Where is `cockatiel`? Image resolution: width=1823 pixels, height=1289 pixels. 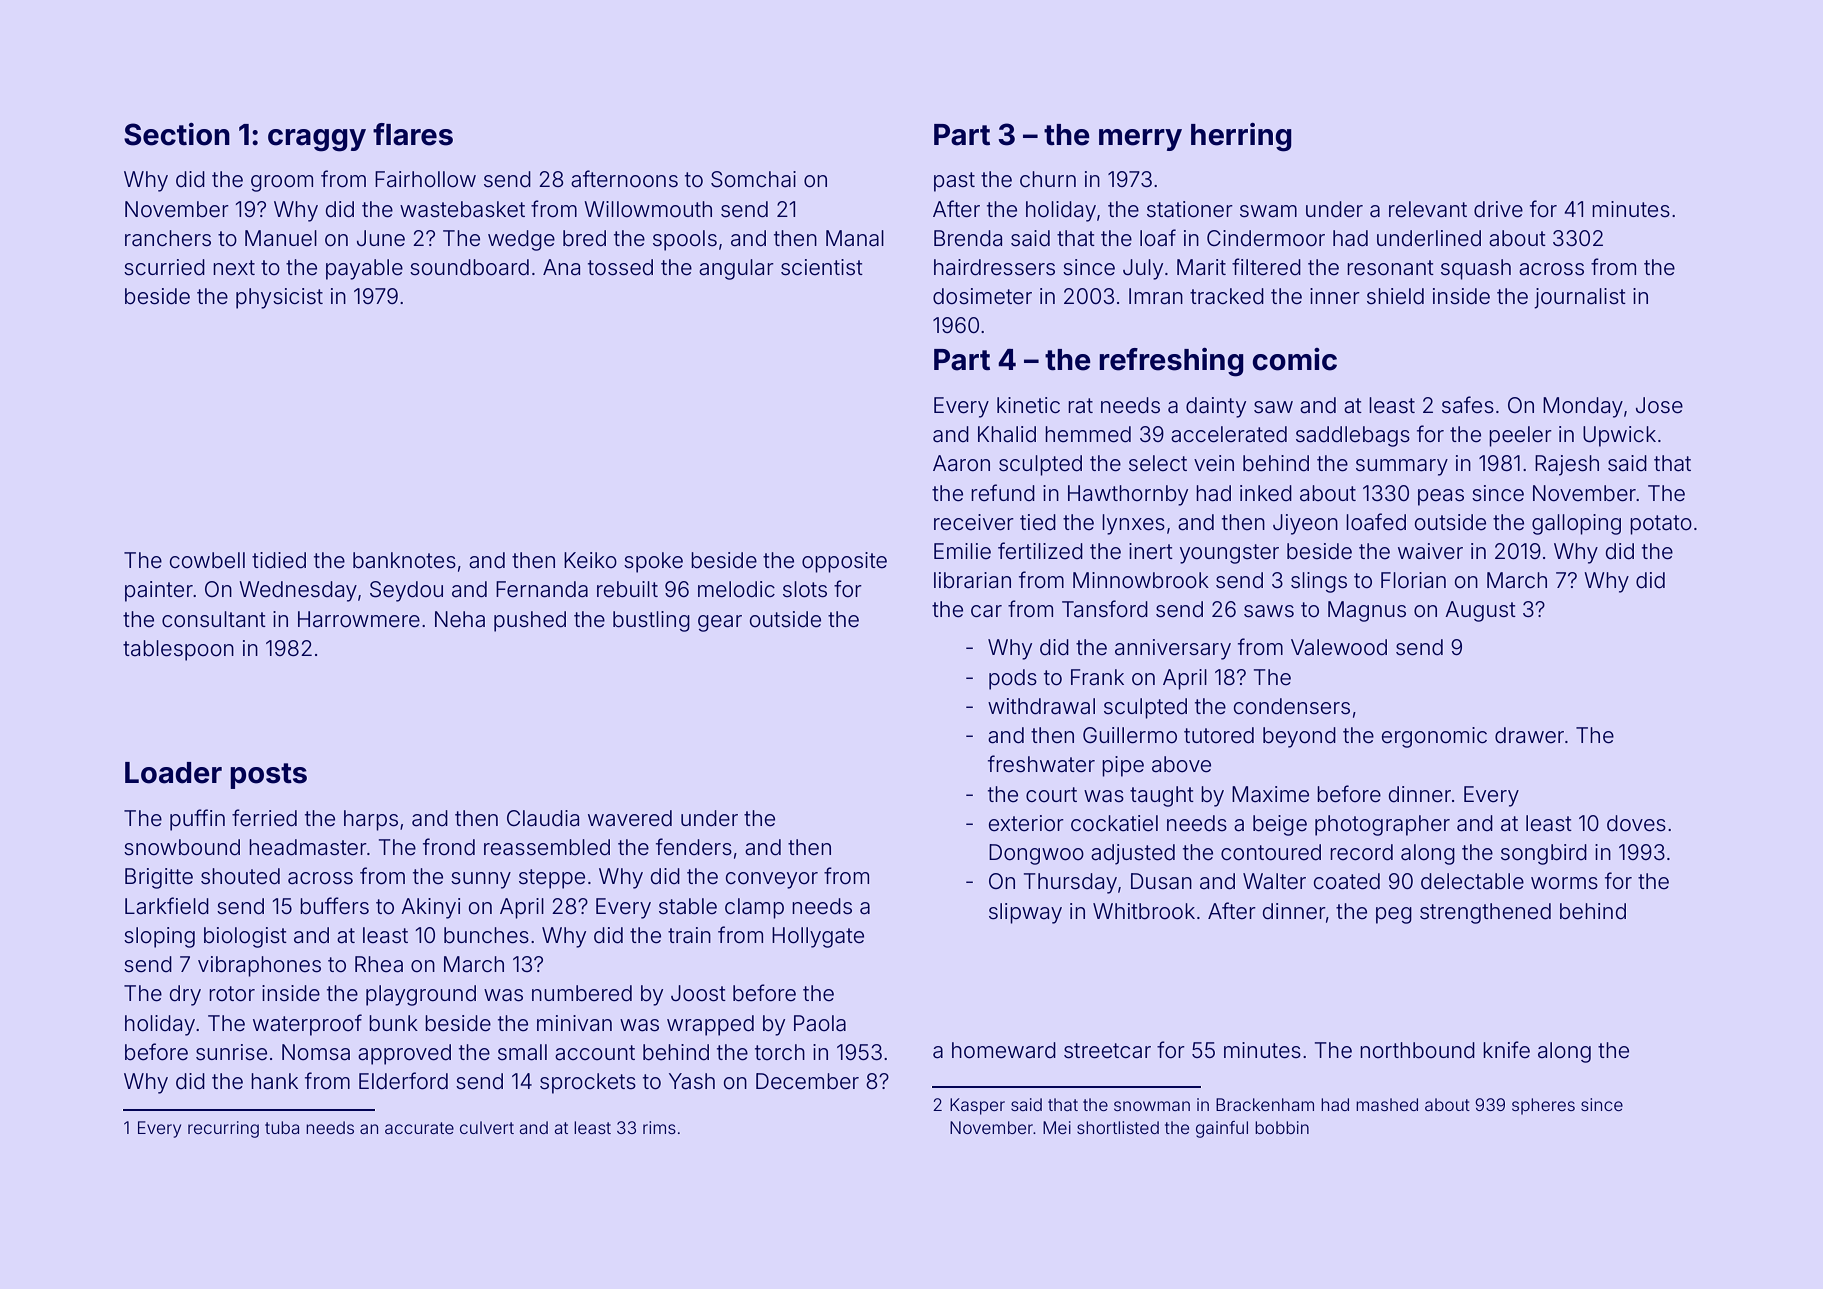 cockatiel is located at coordinates (1114, 823).
